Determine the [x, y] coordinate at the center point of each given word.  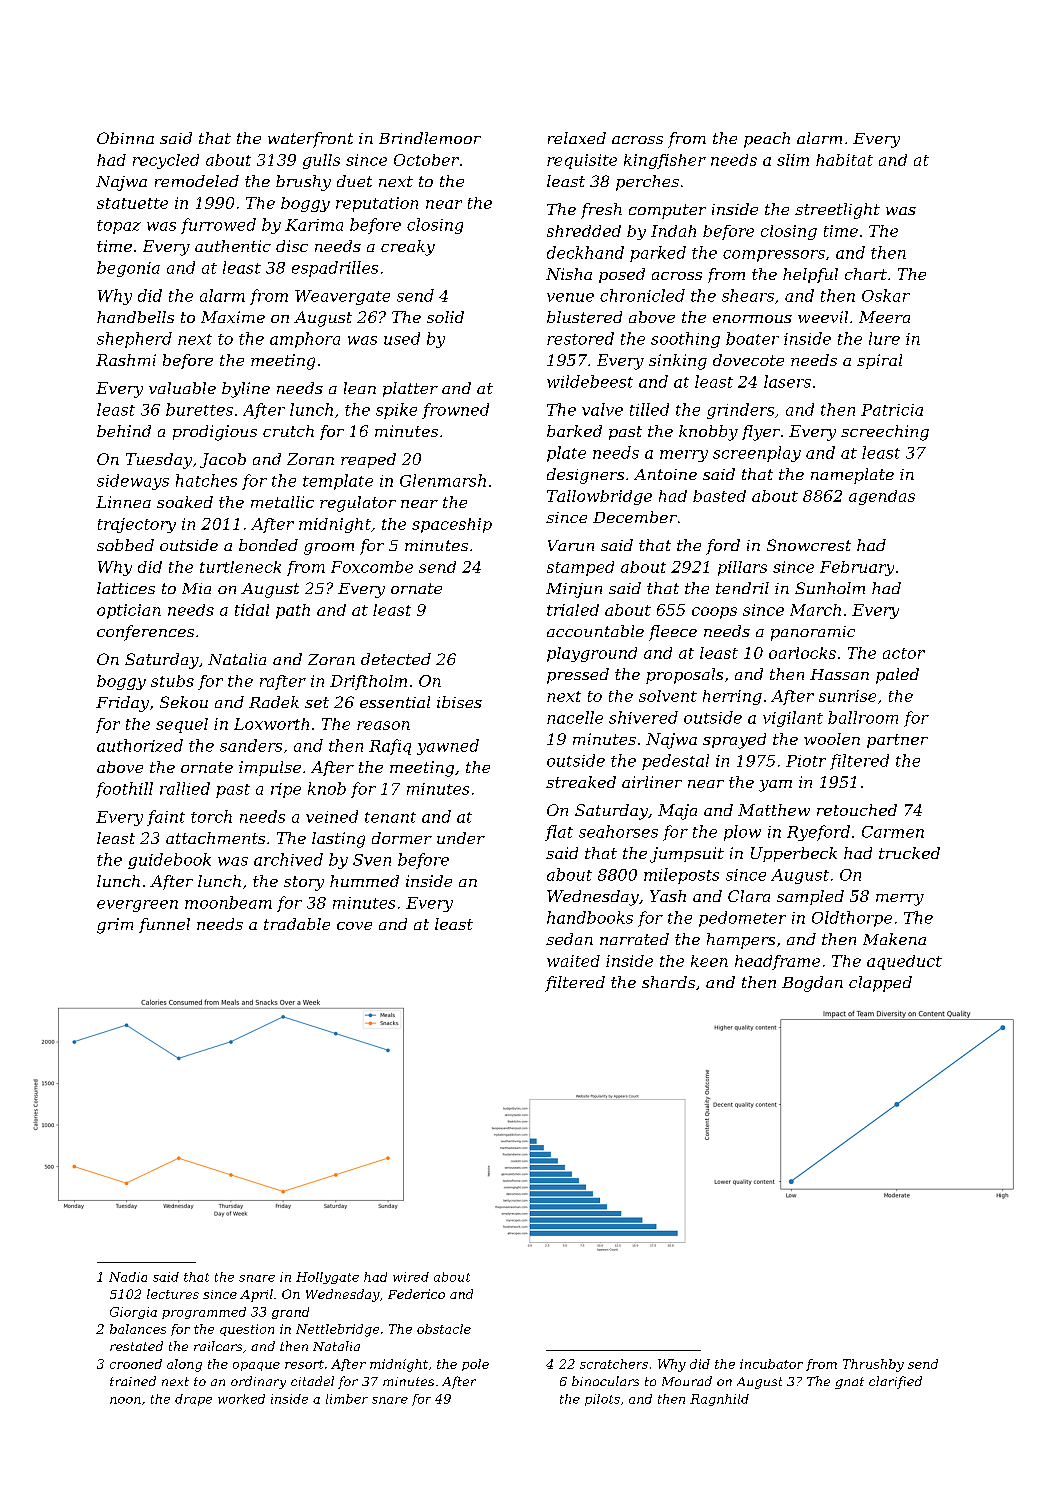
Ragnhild [719, 1400]
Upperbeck [794, 854]
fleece [673, 633]
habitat [844, 160]
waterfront [310, 140]
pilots [602, 1400]
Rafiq [390, 747]
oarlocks [802, 653]
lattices [126, 588]
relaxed [577, 138]
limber [347, 1399]
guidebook [169, 861]
